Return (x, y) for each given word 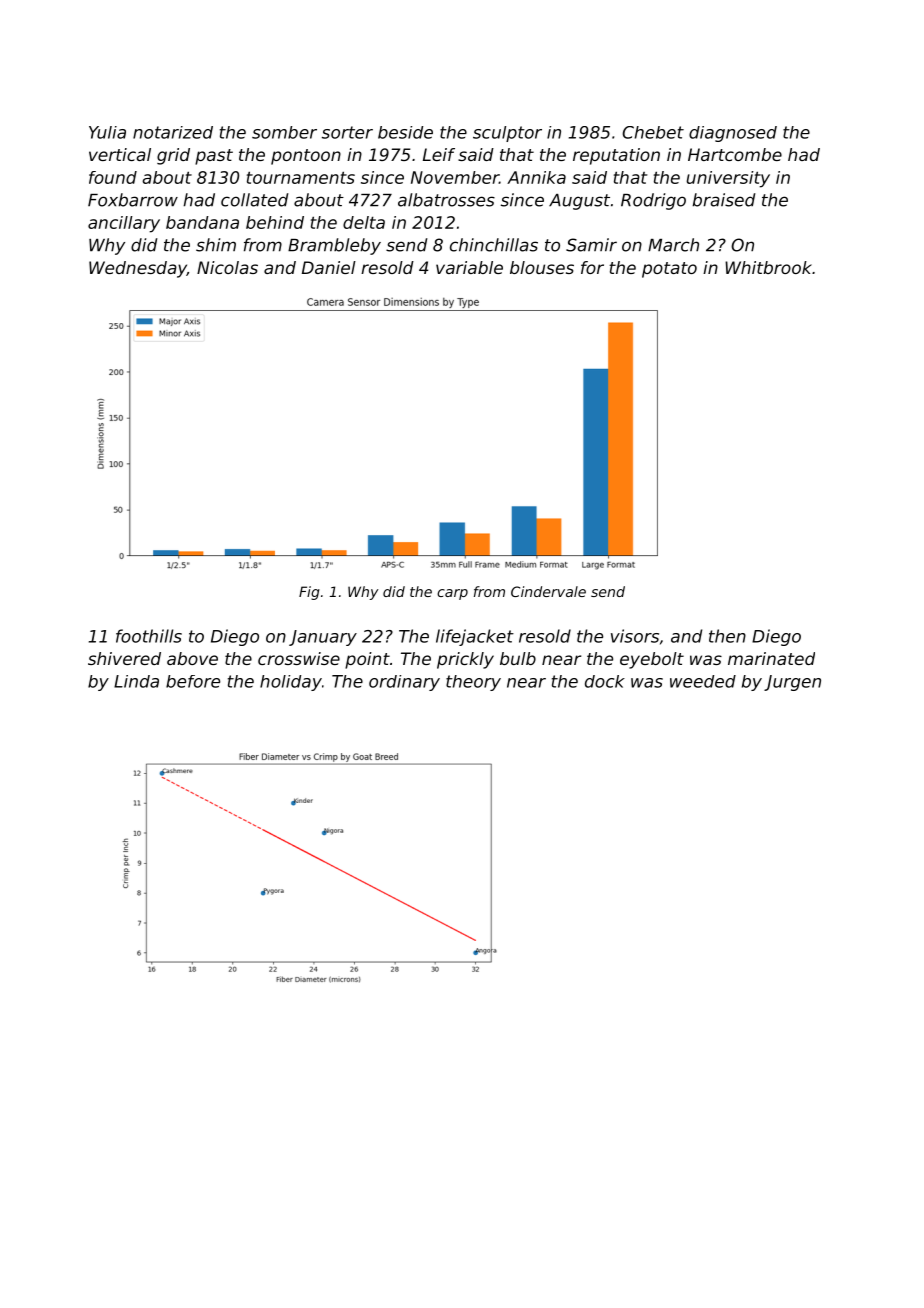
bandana (202, 222)
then (727, 636)
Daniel (329, 267)
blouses (542, 267)
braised (724, 200)
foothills (149, 636)
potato (669, 270)
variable (469, 267)
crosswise (299, 658)
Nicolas (227, 267)
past (214, 157)
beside (405, 132)
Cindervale (548, 591)
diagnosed (733, 134)
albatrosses (446, 200)
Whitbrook (768, 267)
